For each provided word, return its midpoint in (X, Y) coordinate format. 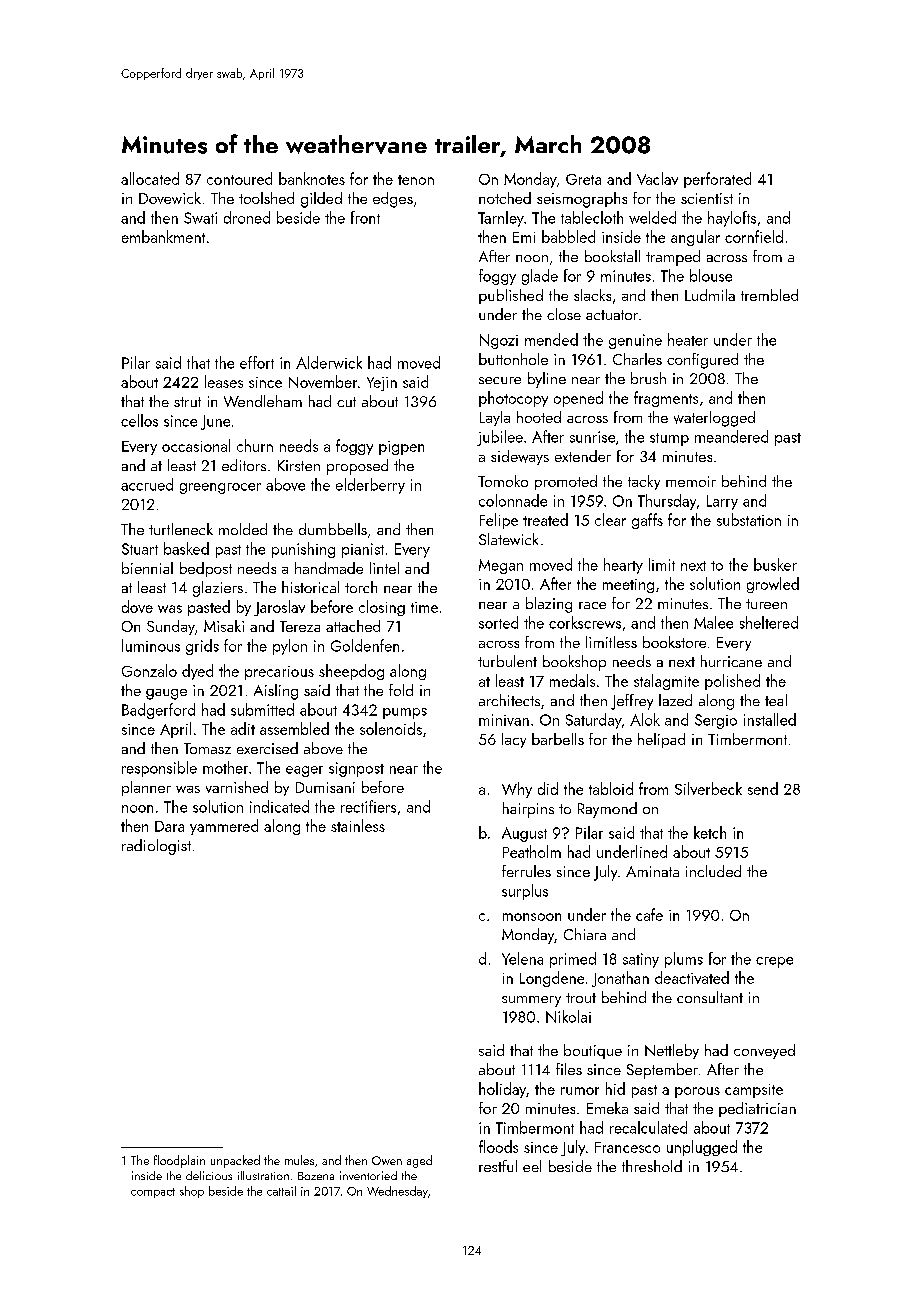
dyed (197, 672)
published (511, 296)
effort (257, 362)
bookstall (612, 256)
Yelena (522, 958)
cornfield (754, 236)
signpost (356, 769)
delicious (209, 1175)
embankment (163, 236)
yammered (224, 827)
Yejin (382, 384)
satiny (641, 960)
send (763, 788)
